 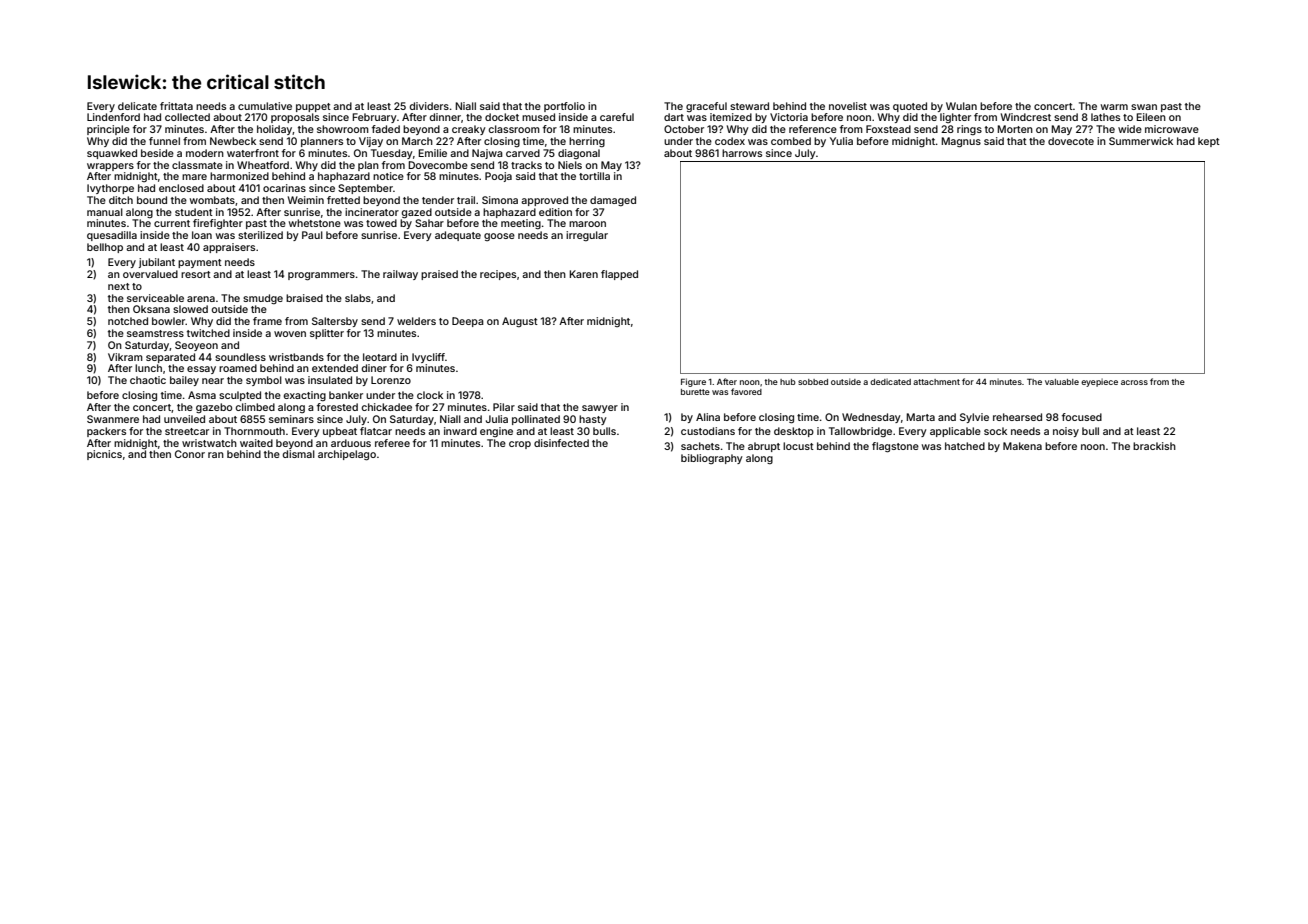 What do you see at coordinates (169, 321) in the page?
I see `bowler` at bounding box center [169, 321].
